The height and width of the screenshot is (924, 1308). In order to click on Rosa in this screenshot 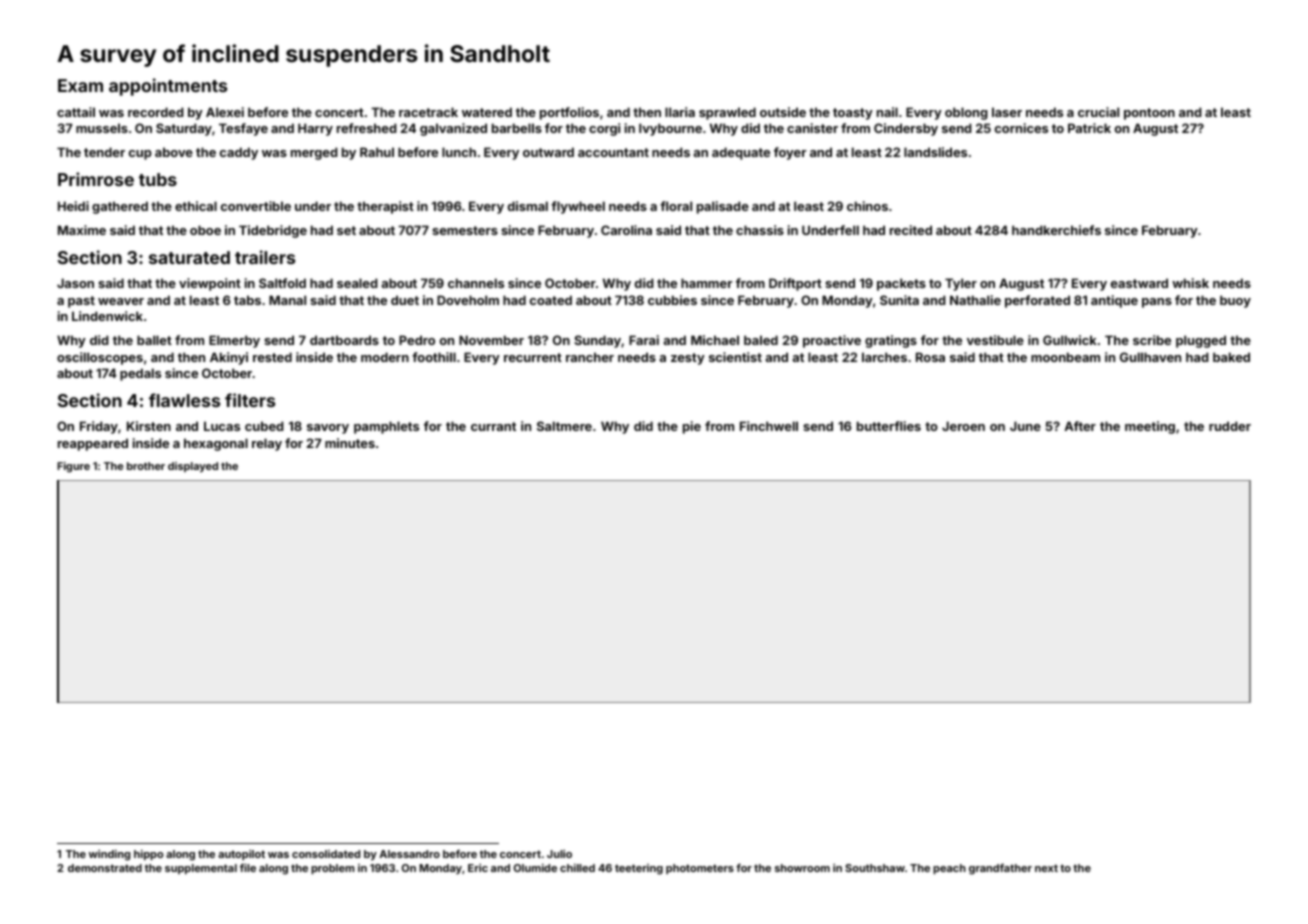, I will do `click(930, 357)`.
